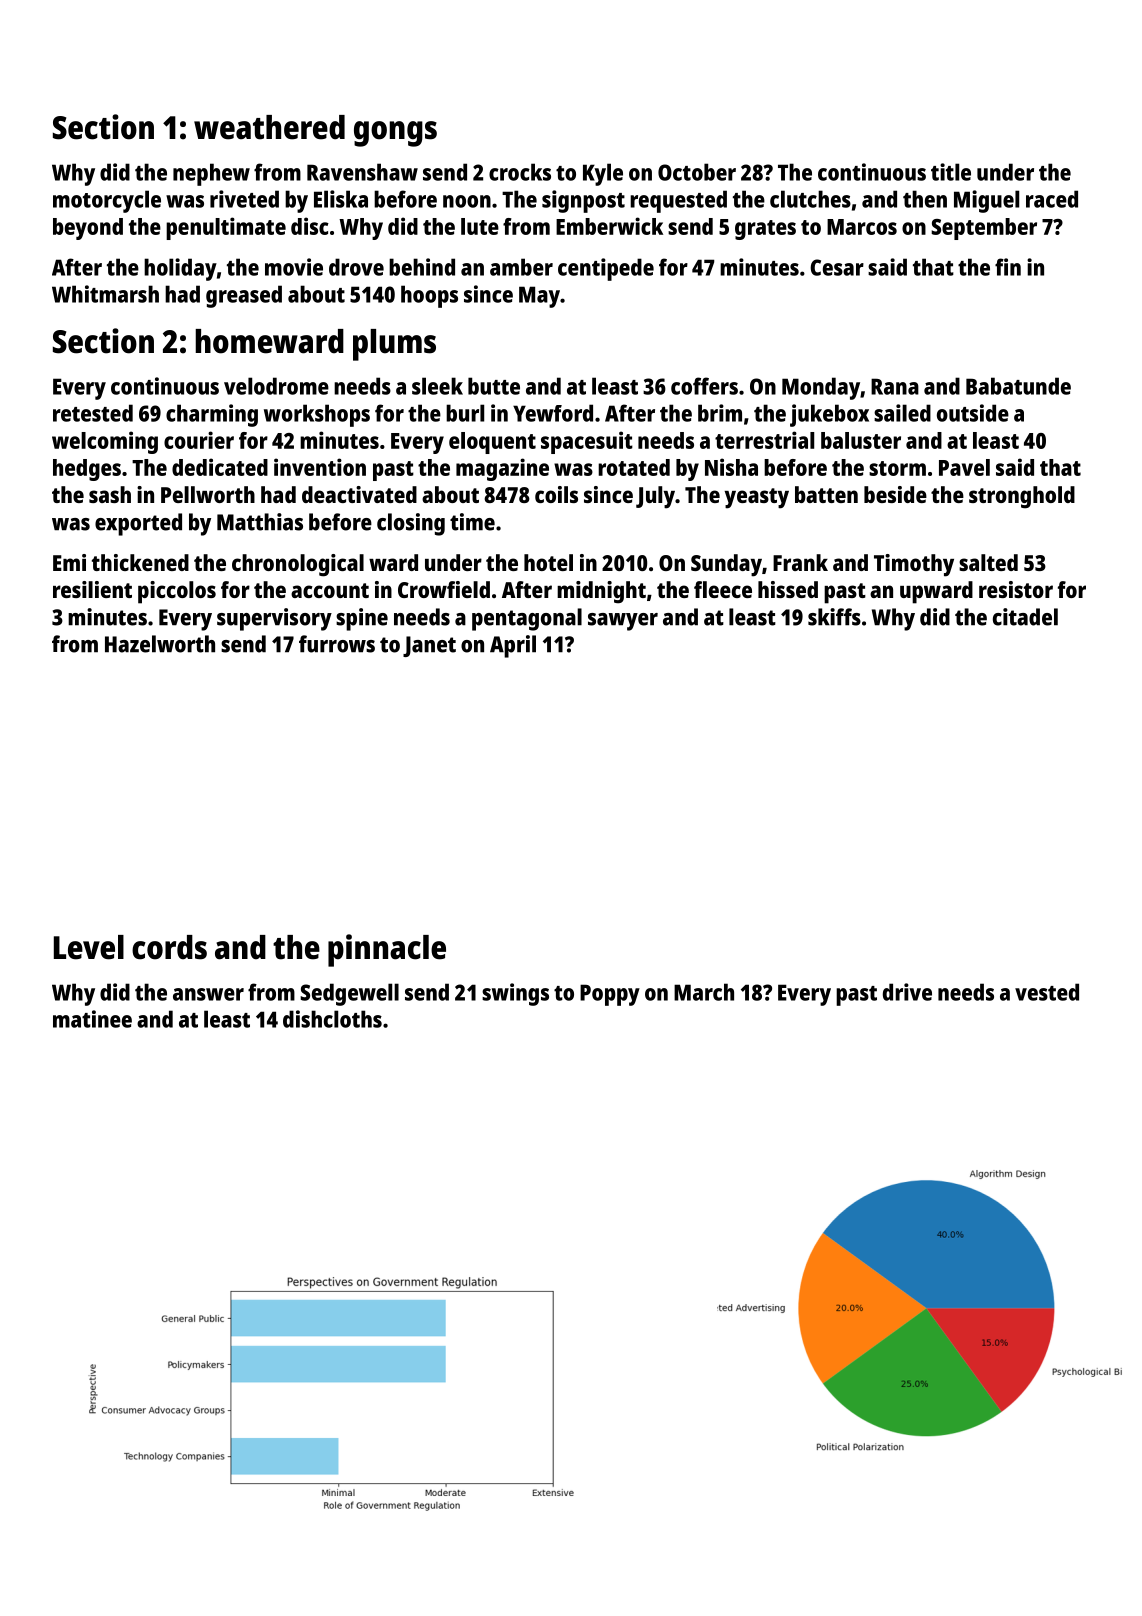 Image resolution: width=1142 pixels, height=1616 pixels. What do you see at coordinates (269, 127) in the screenshot?
I see `weathered` at bounding box center [269, 127].
